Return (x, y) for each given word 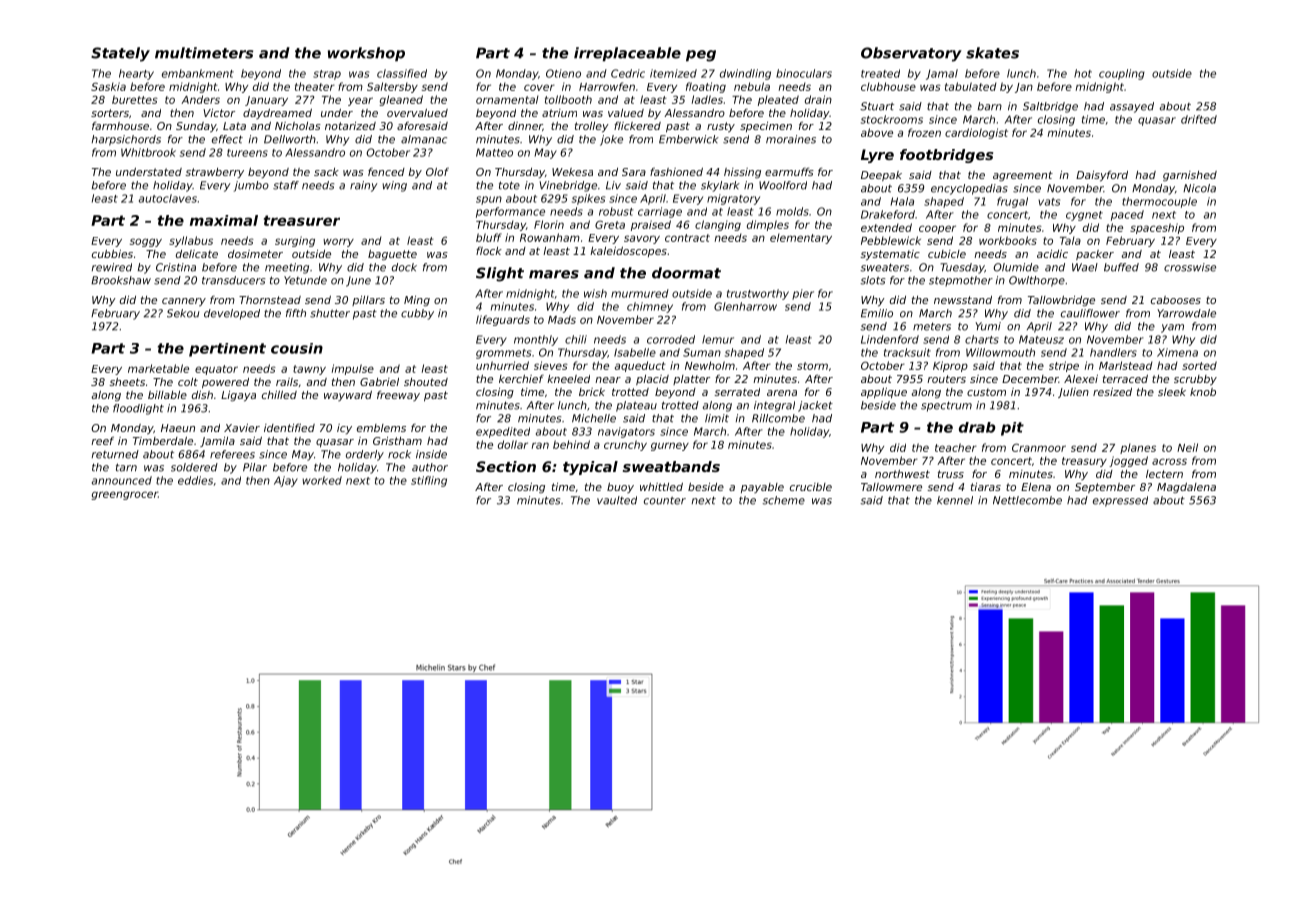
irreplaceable (627, 54)
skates (992, 53)
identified (289, 428)
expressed (1120, 501)
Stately (120, 54)
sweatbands (671, 466)
